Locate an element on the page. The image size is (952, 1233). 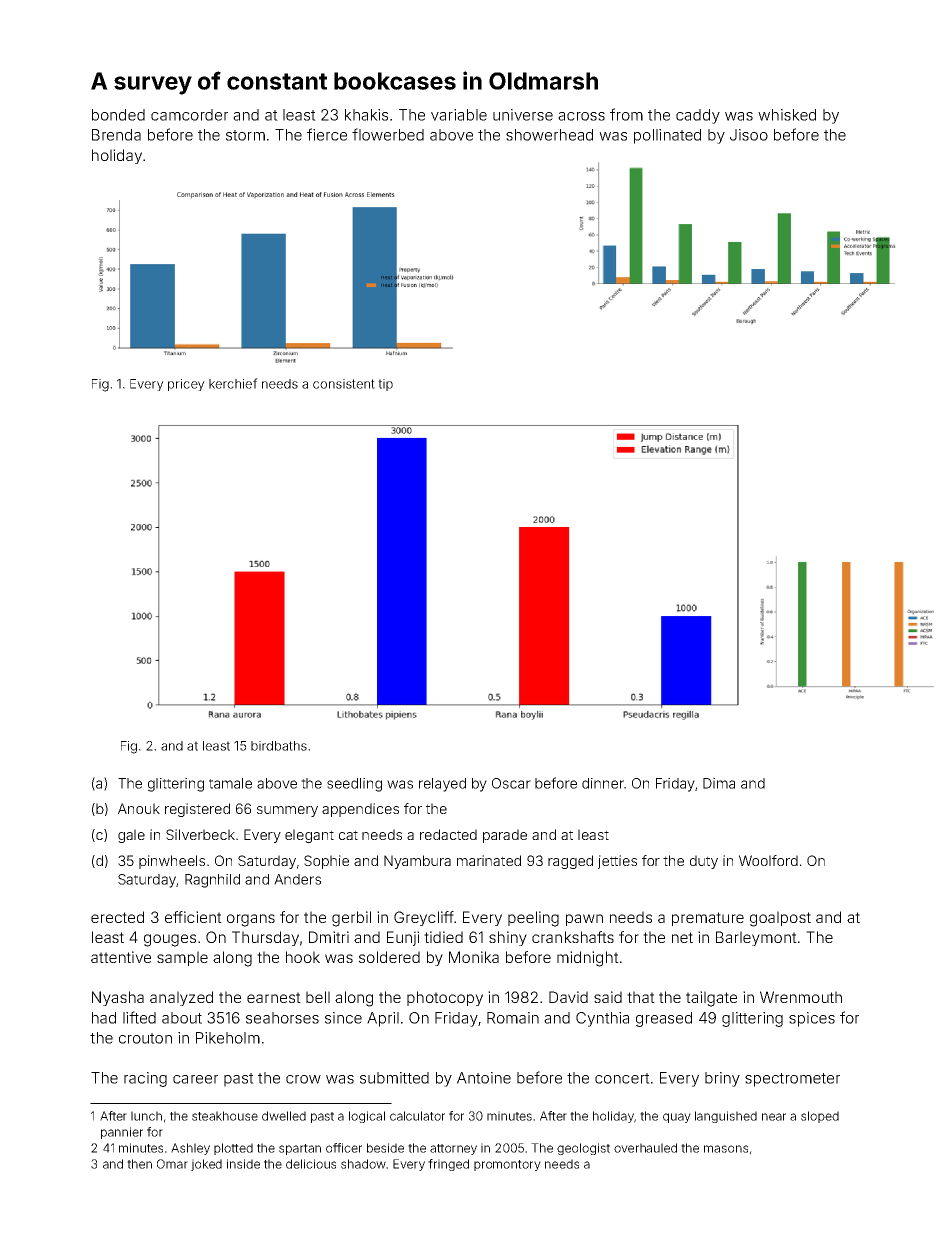
Brenda is located at coordinates (116, 135).
